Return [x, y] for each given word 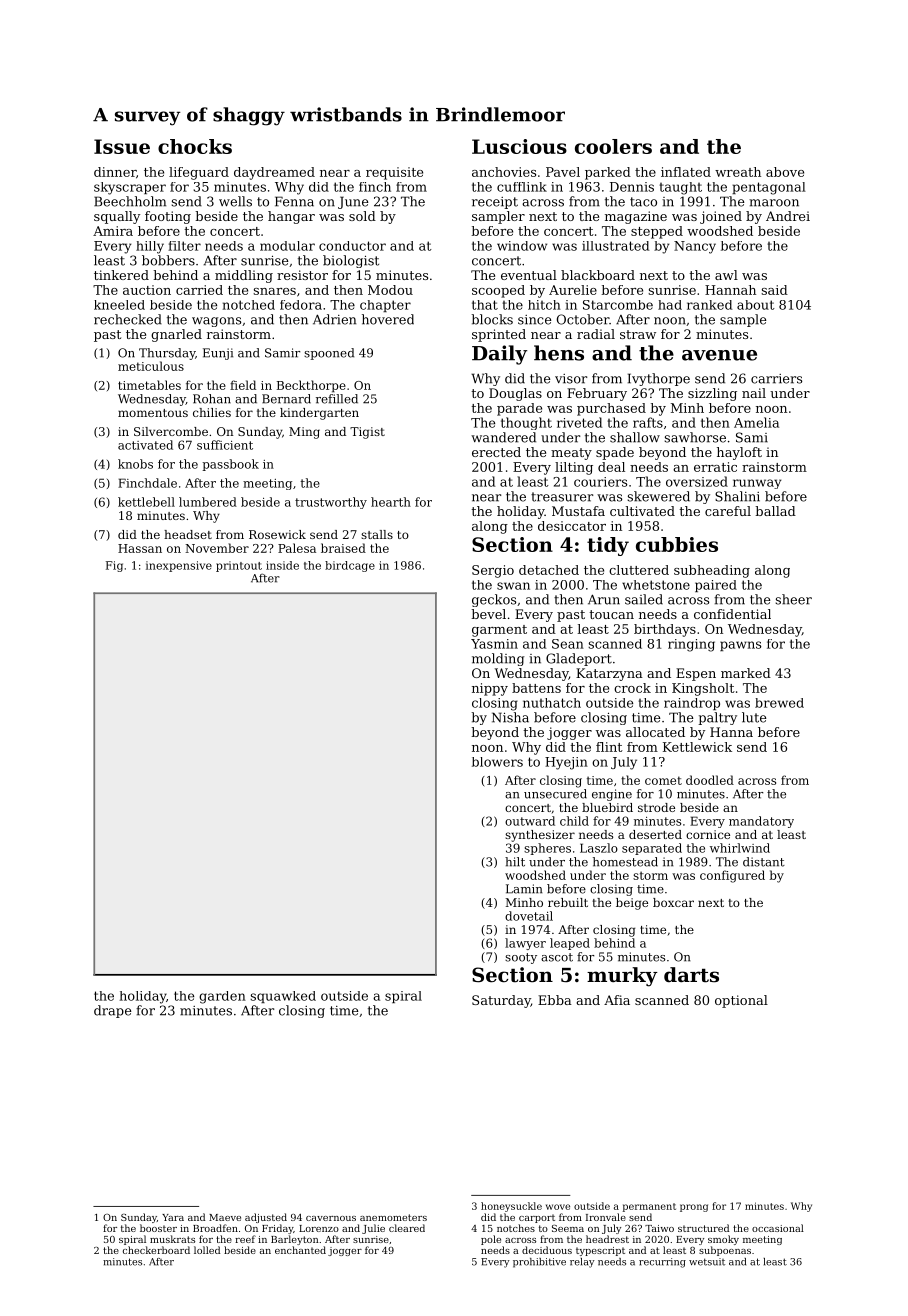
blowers [497, 762]
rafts [648, 422]
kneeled [119, 305]
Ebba [555, 1000]
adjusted [266, 1218]
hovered [388, 319]
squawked [283, 997]
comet [663, 780]
